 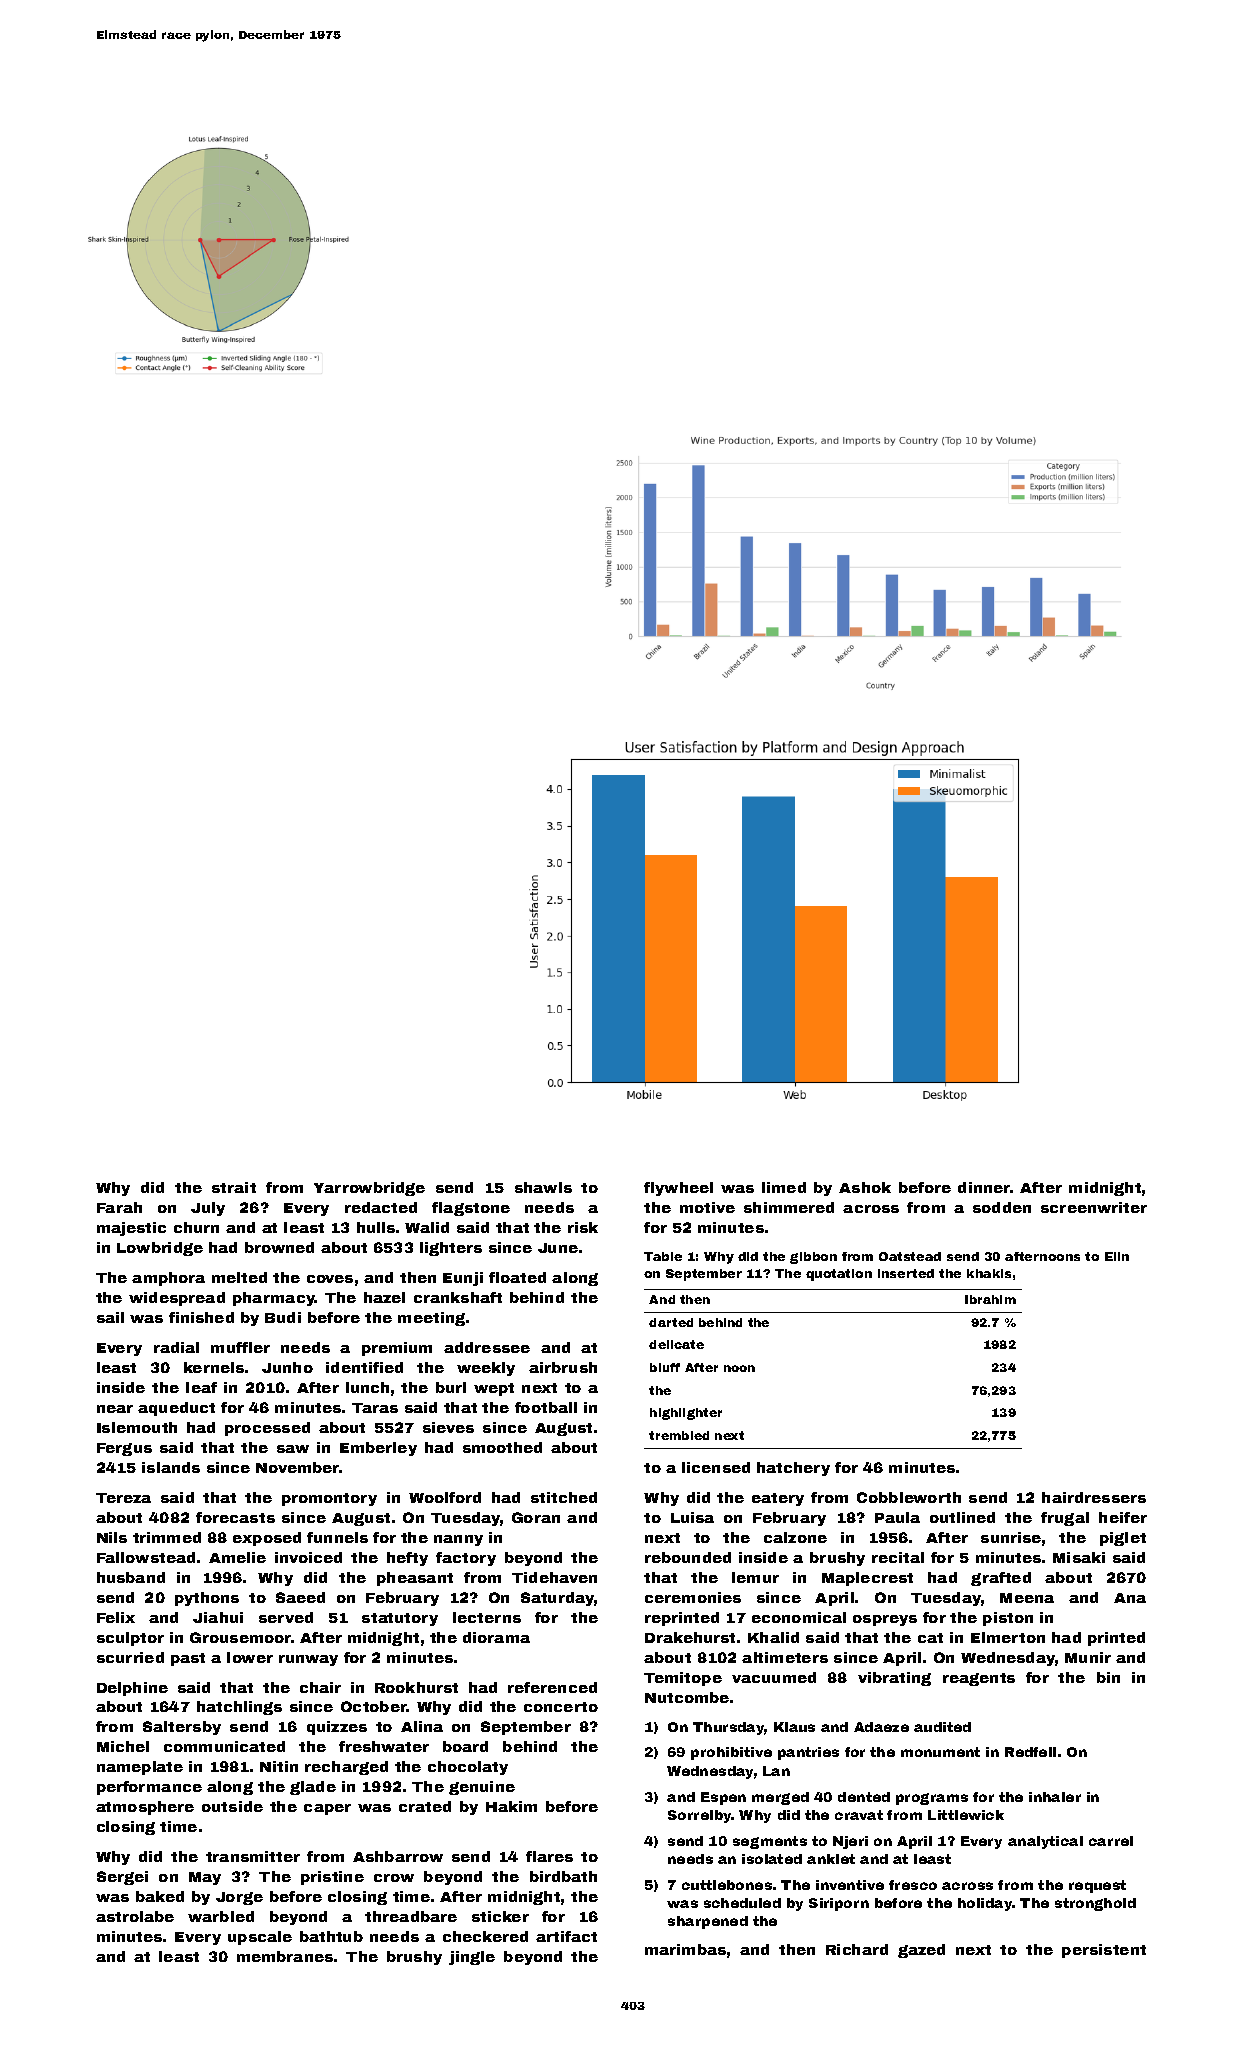 What do you see at coordinates (123, 1498) in the image?
I see `Tereza` at bounding box center [123, 1498].
